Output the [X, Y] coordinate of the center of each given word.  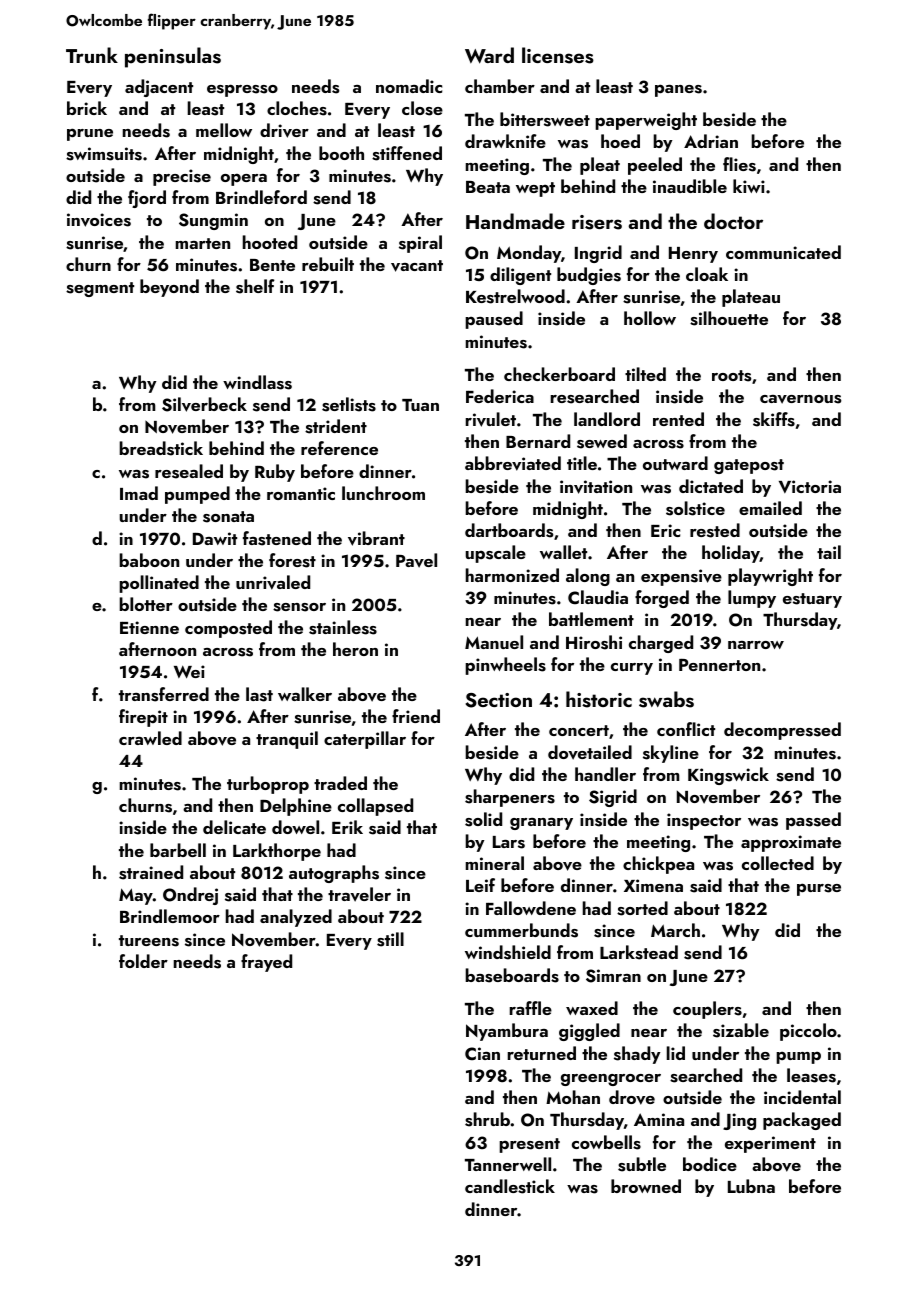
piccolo [808, 1032]
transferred [164, 694]
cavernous [800, 399]
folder [143, 961]
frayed [266, 963]
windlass [257, 382]
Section [499, 700]
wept [535, 189]
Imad [139, 493]
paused [494, 320]
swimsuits [104, 154]
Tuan [420, 405]
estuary [812, 600]
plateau [751, 298]
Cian [482, 1053]
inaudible [690, 186]
